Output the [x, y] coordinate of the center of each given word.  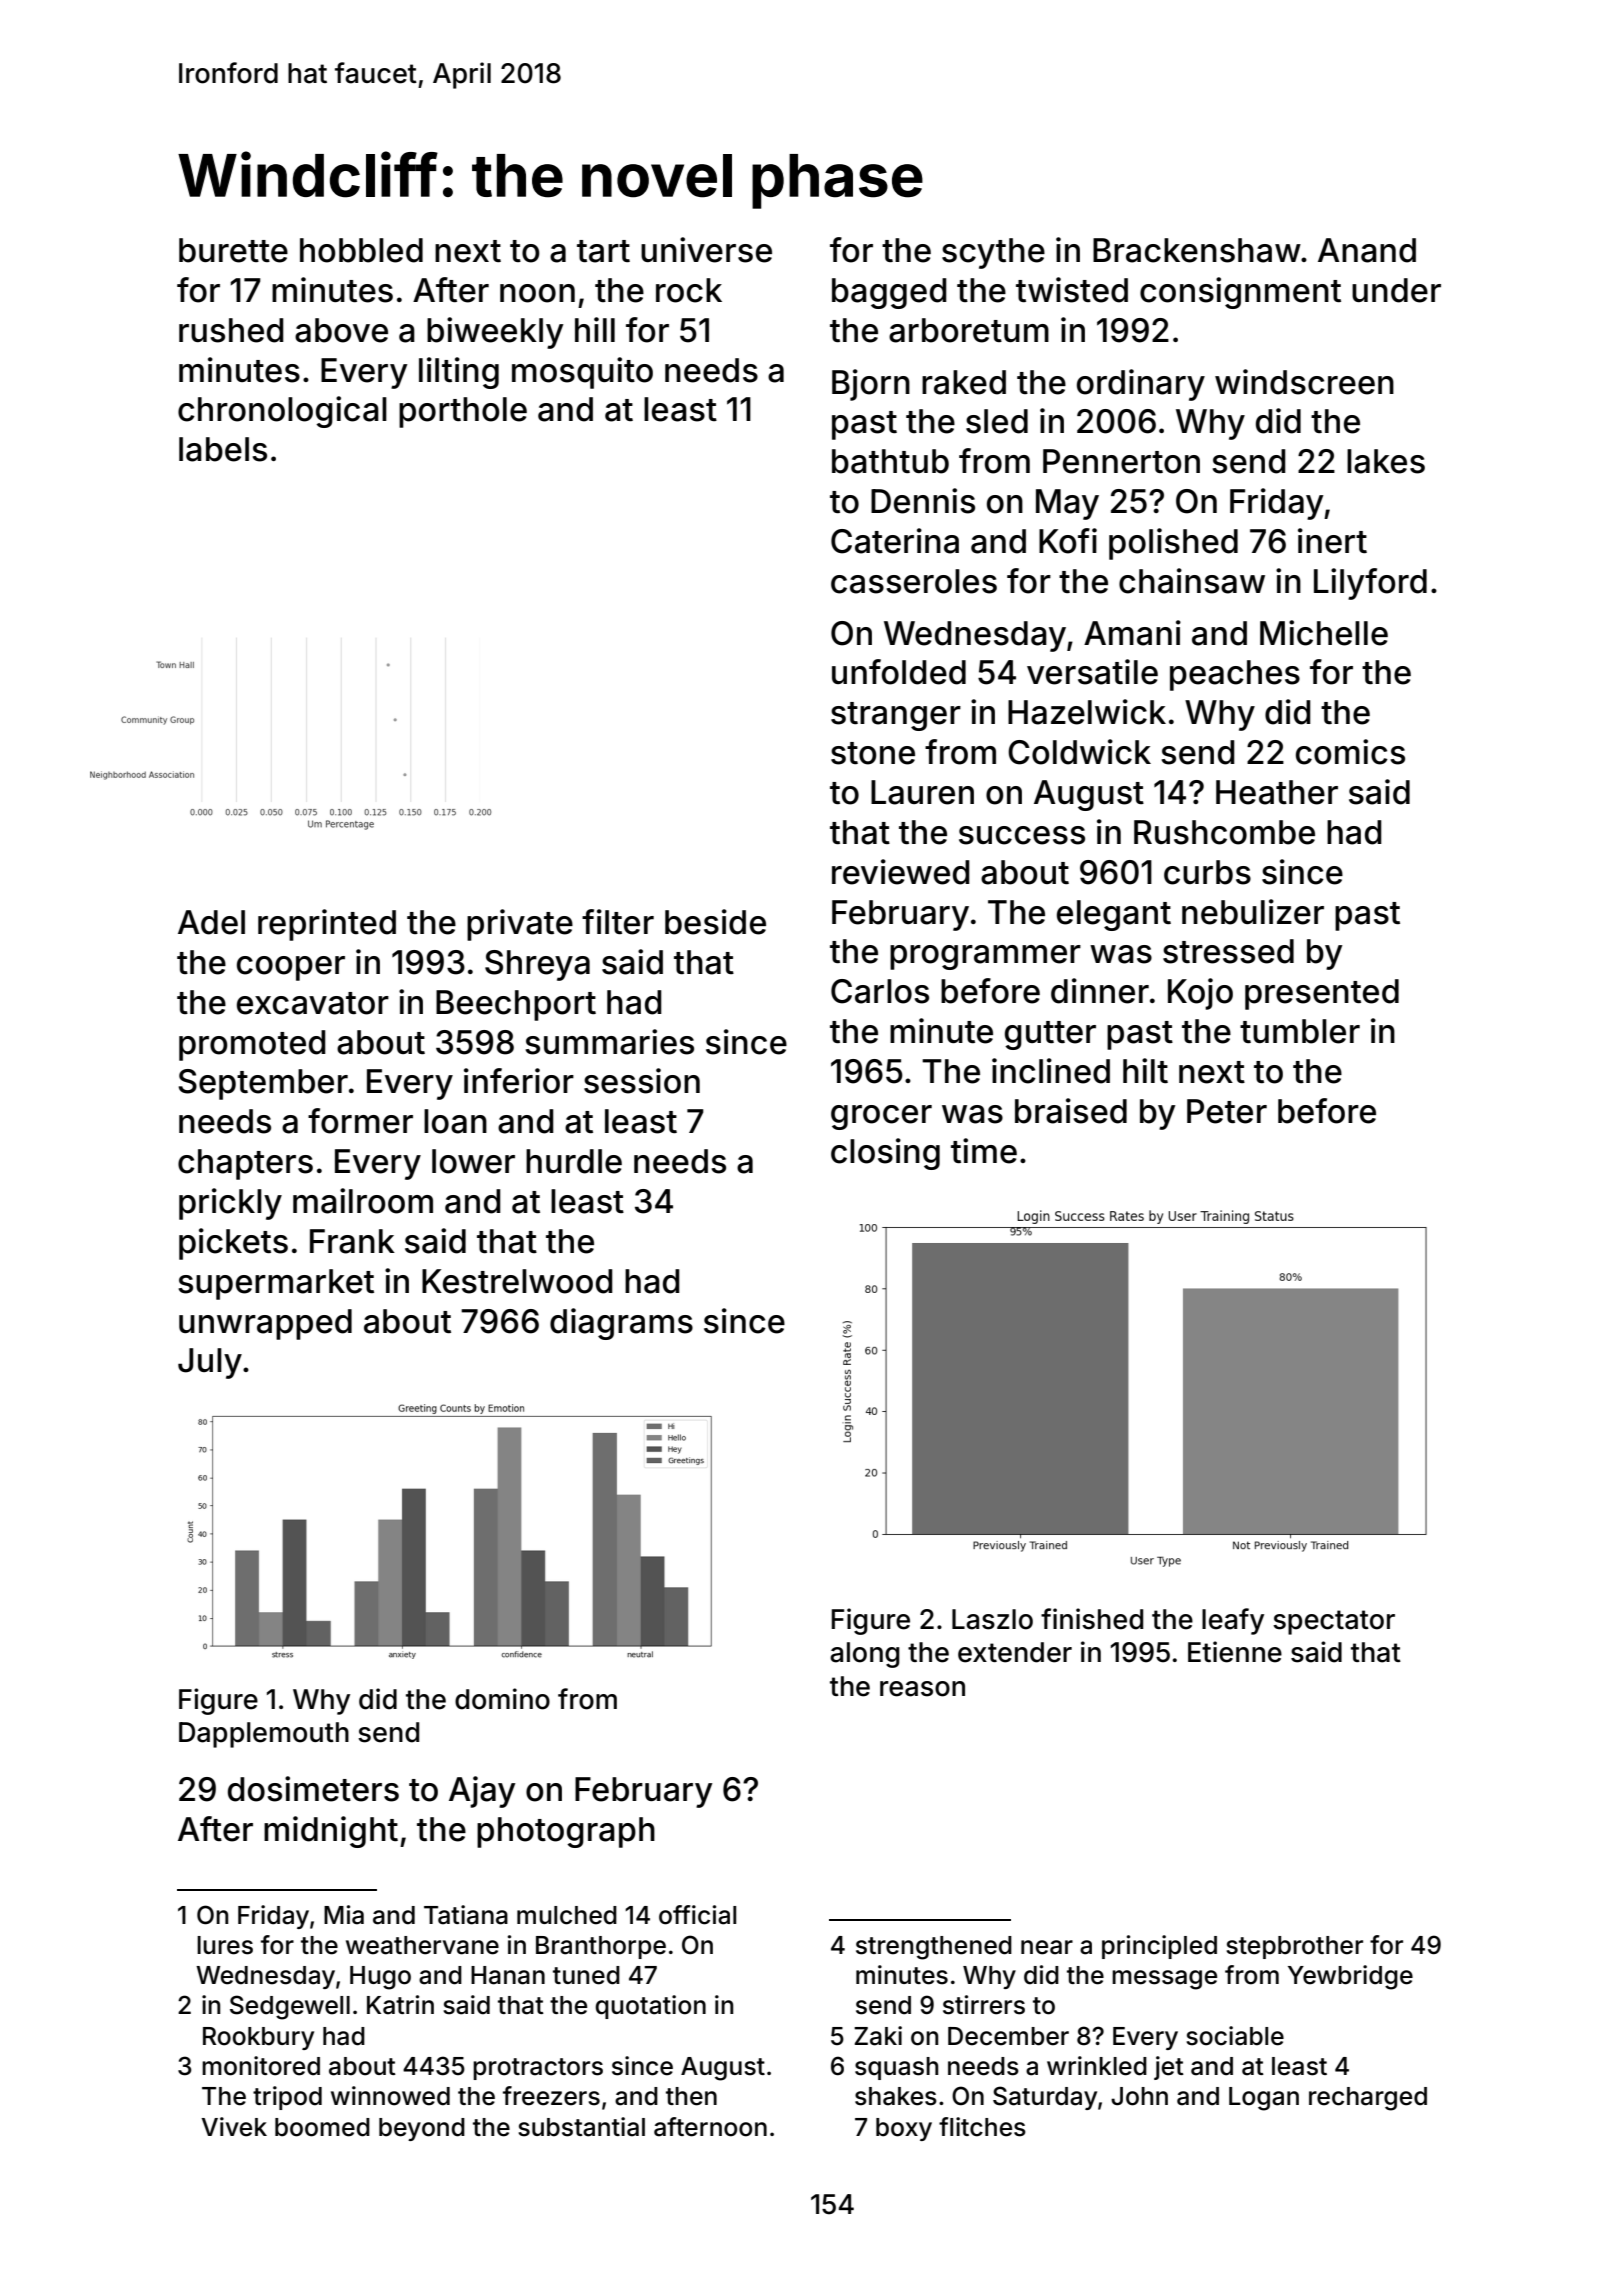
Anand [1367, 250]
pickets [233, 1244]
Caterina [895, 541]
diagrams [621, 1324]
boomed [322, 2127]
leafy [1233, 1621]
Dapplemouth [264, 1735]
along [865, 1655]
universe [706, 250]
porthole [463, 412]
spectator [1334, 1622]
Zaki [878, 2036]
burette [233, 250]
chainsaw [1192, 581]
